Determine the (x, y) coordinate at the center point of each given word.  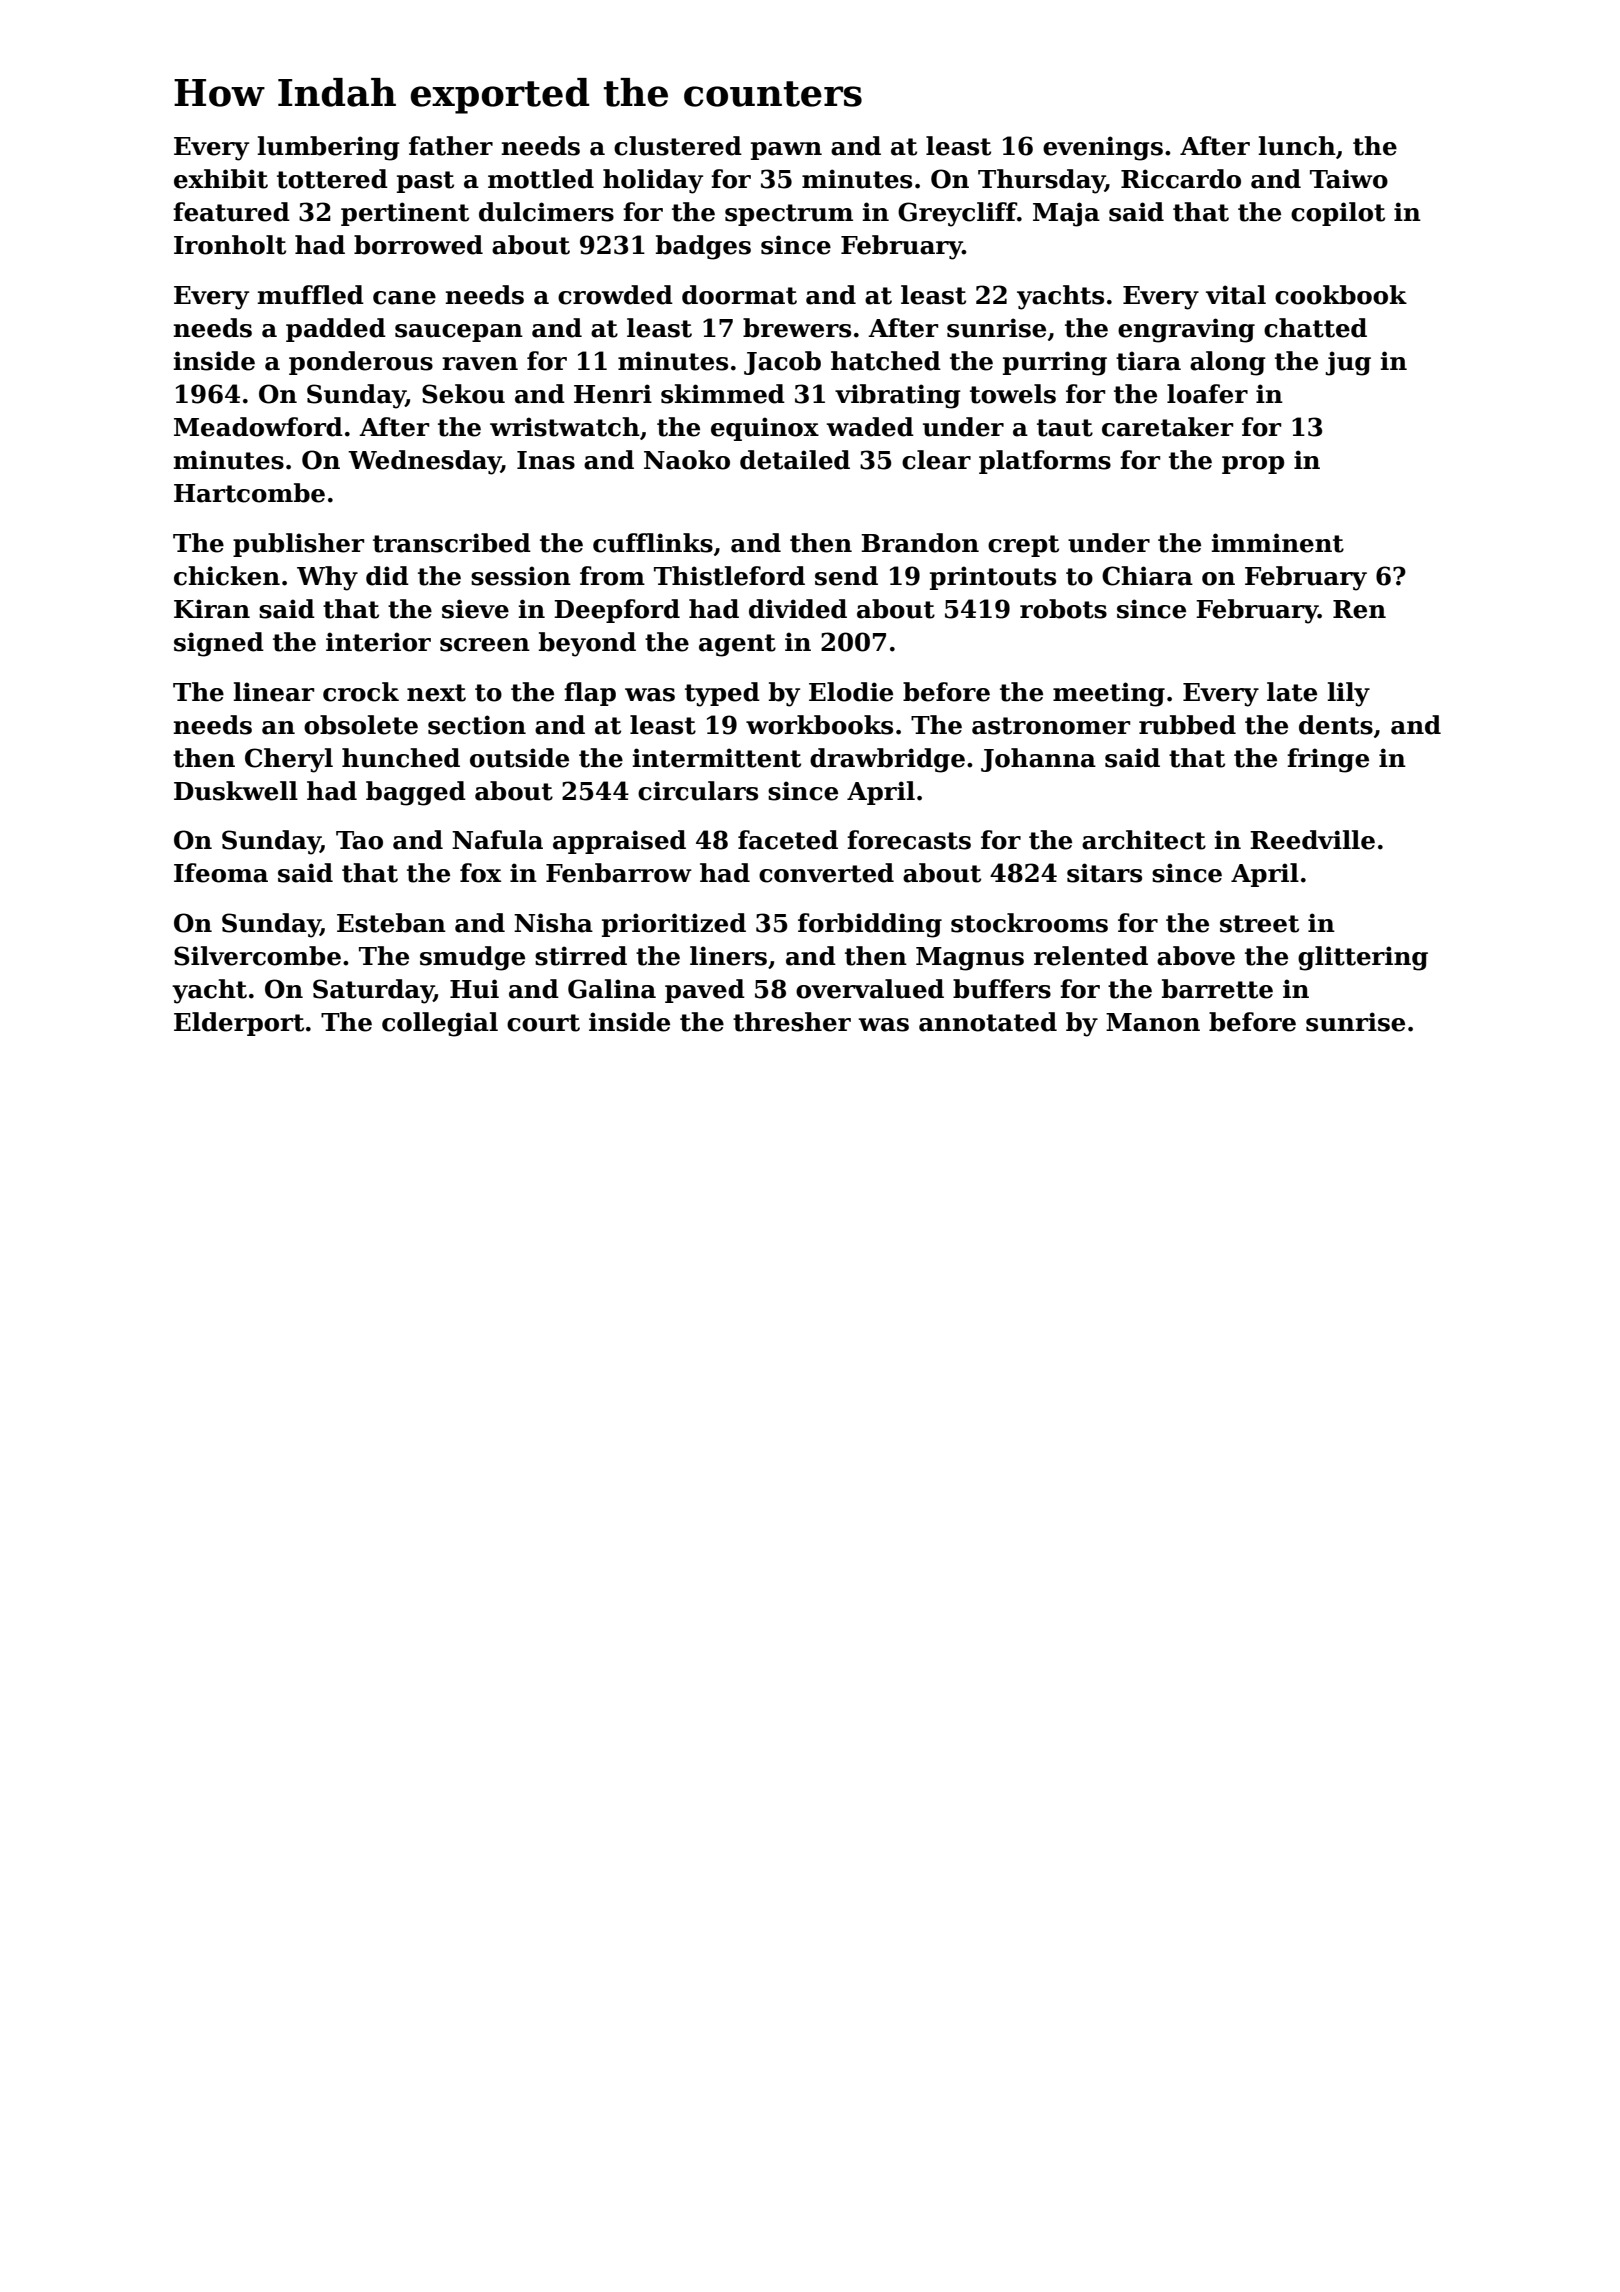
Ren (1359, 609)
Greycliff (957, 214)
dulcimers (546, 212)
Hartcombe (249, 493)
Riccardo (1181, 179)
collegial (440, 1024)
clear (936, 460)
